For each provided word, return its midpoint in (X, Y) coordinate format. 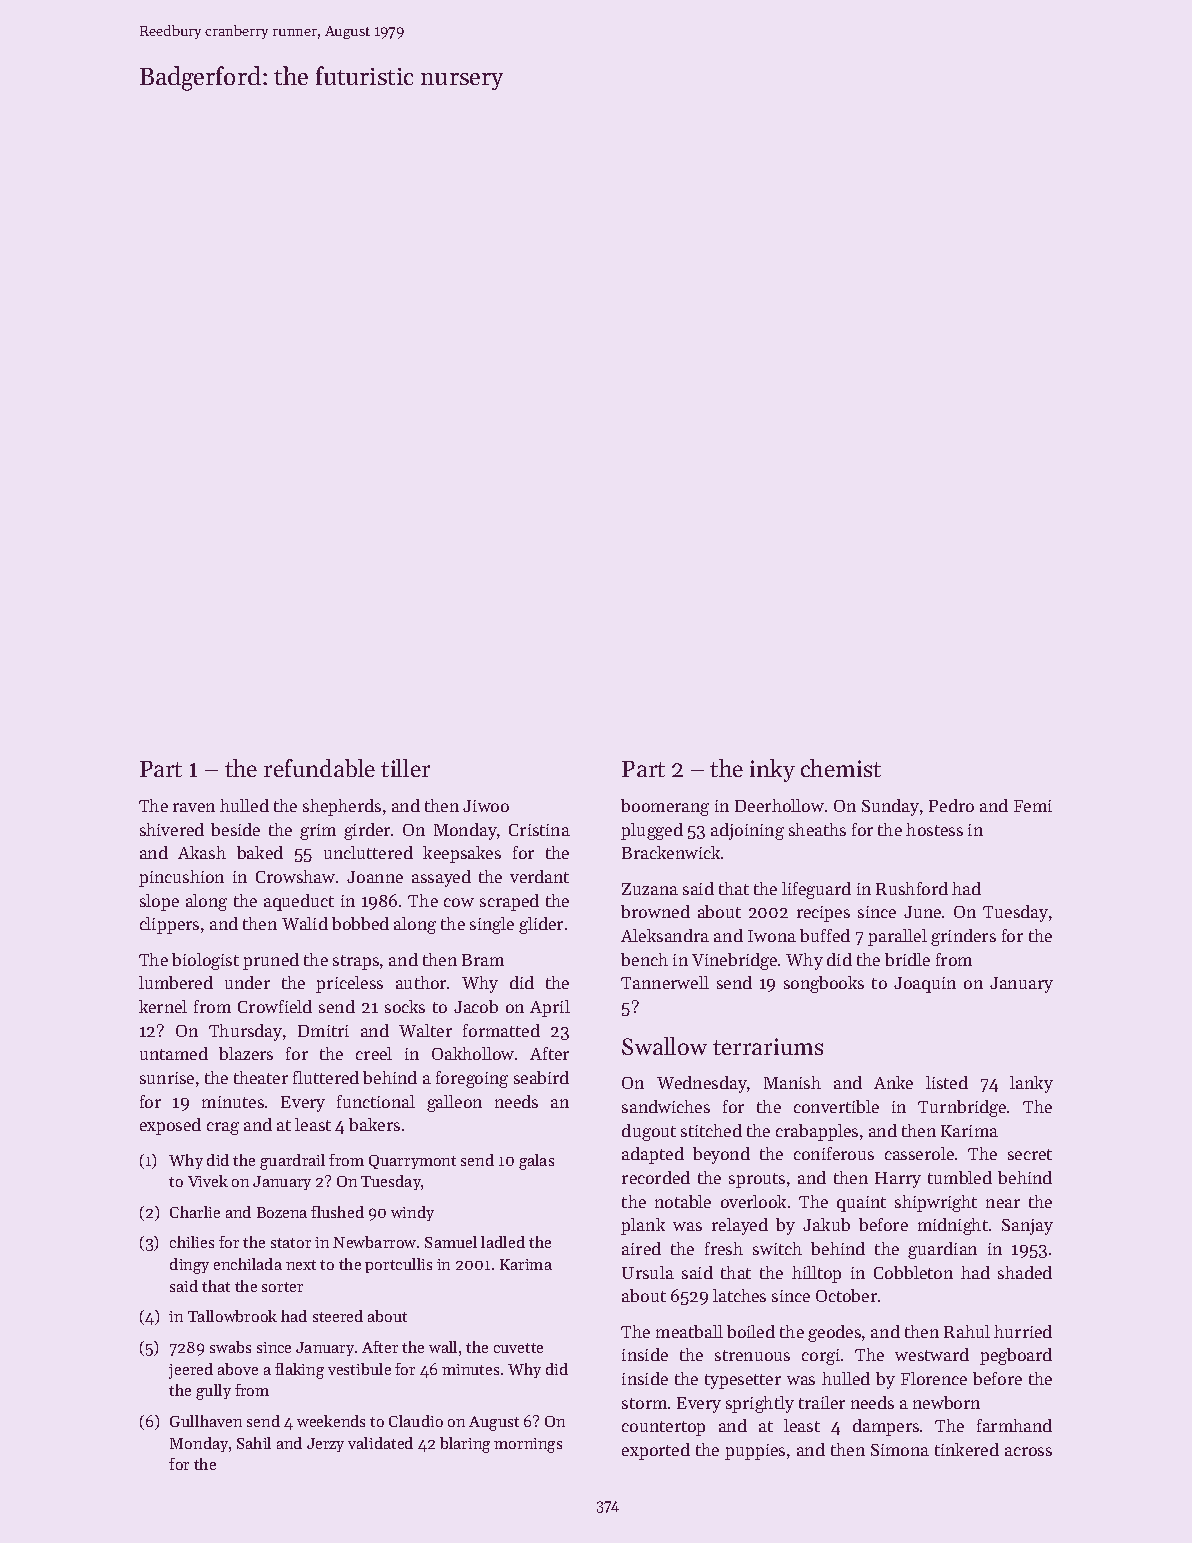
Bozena (282, 1212)
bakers (374, 1124)
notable (683, 1201)
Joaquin (925, 985)
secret (1030, 1154)
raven (194, 807)
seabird (541, 1077)
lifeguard (816, 890)
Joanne (375, 877)
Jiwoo (486, 806)
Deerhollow (779, 805)
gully (213, 1392)
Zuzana (650, 889)
